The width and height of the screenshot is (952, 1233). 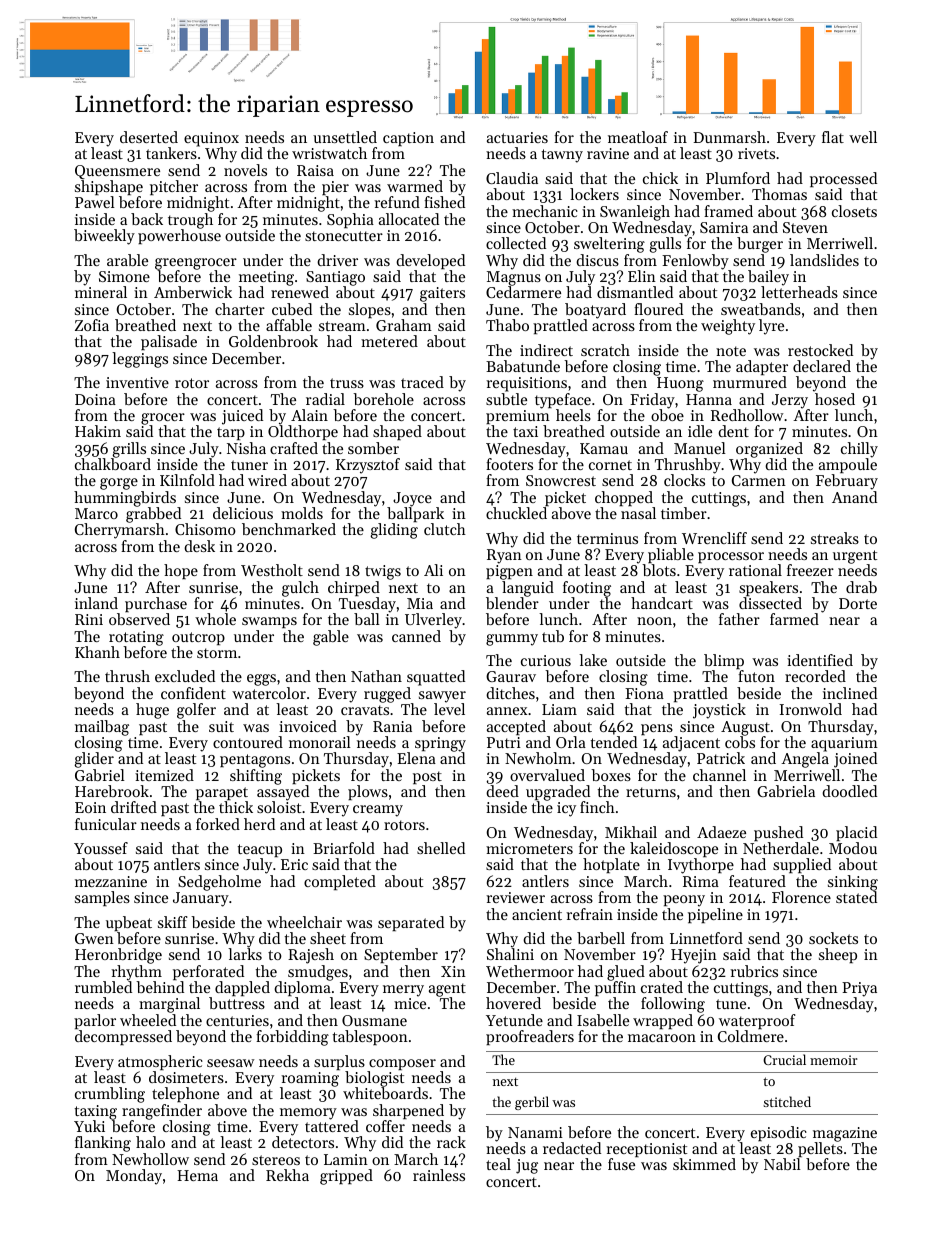 I want to click on Carmen, so click(x=759, y=480).
